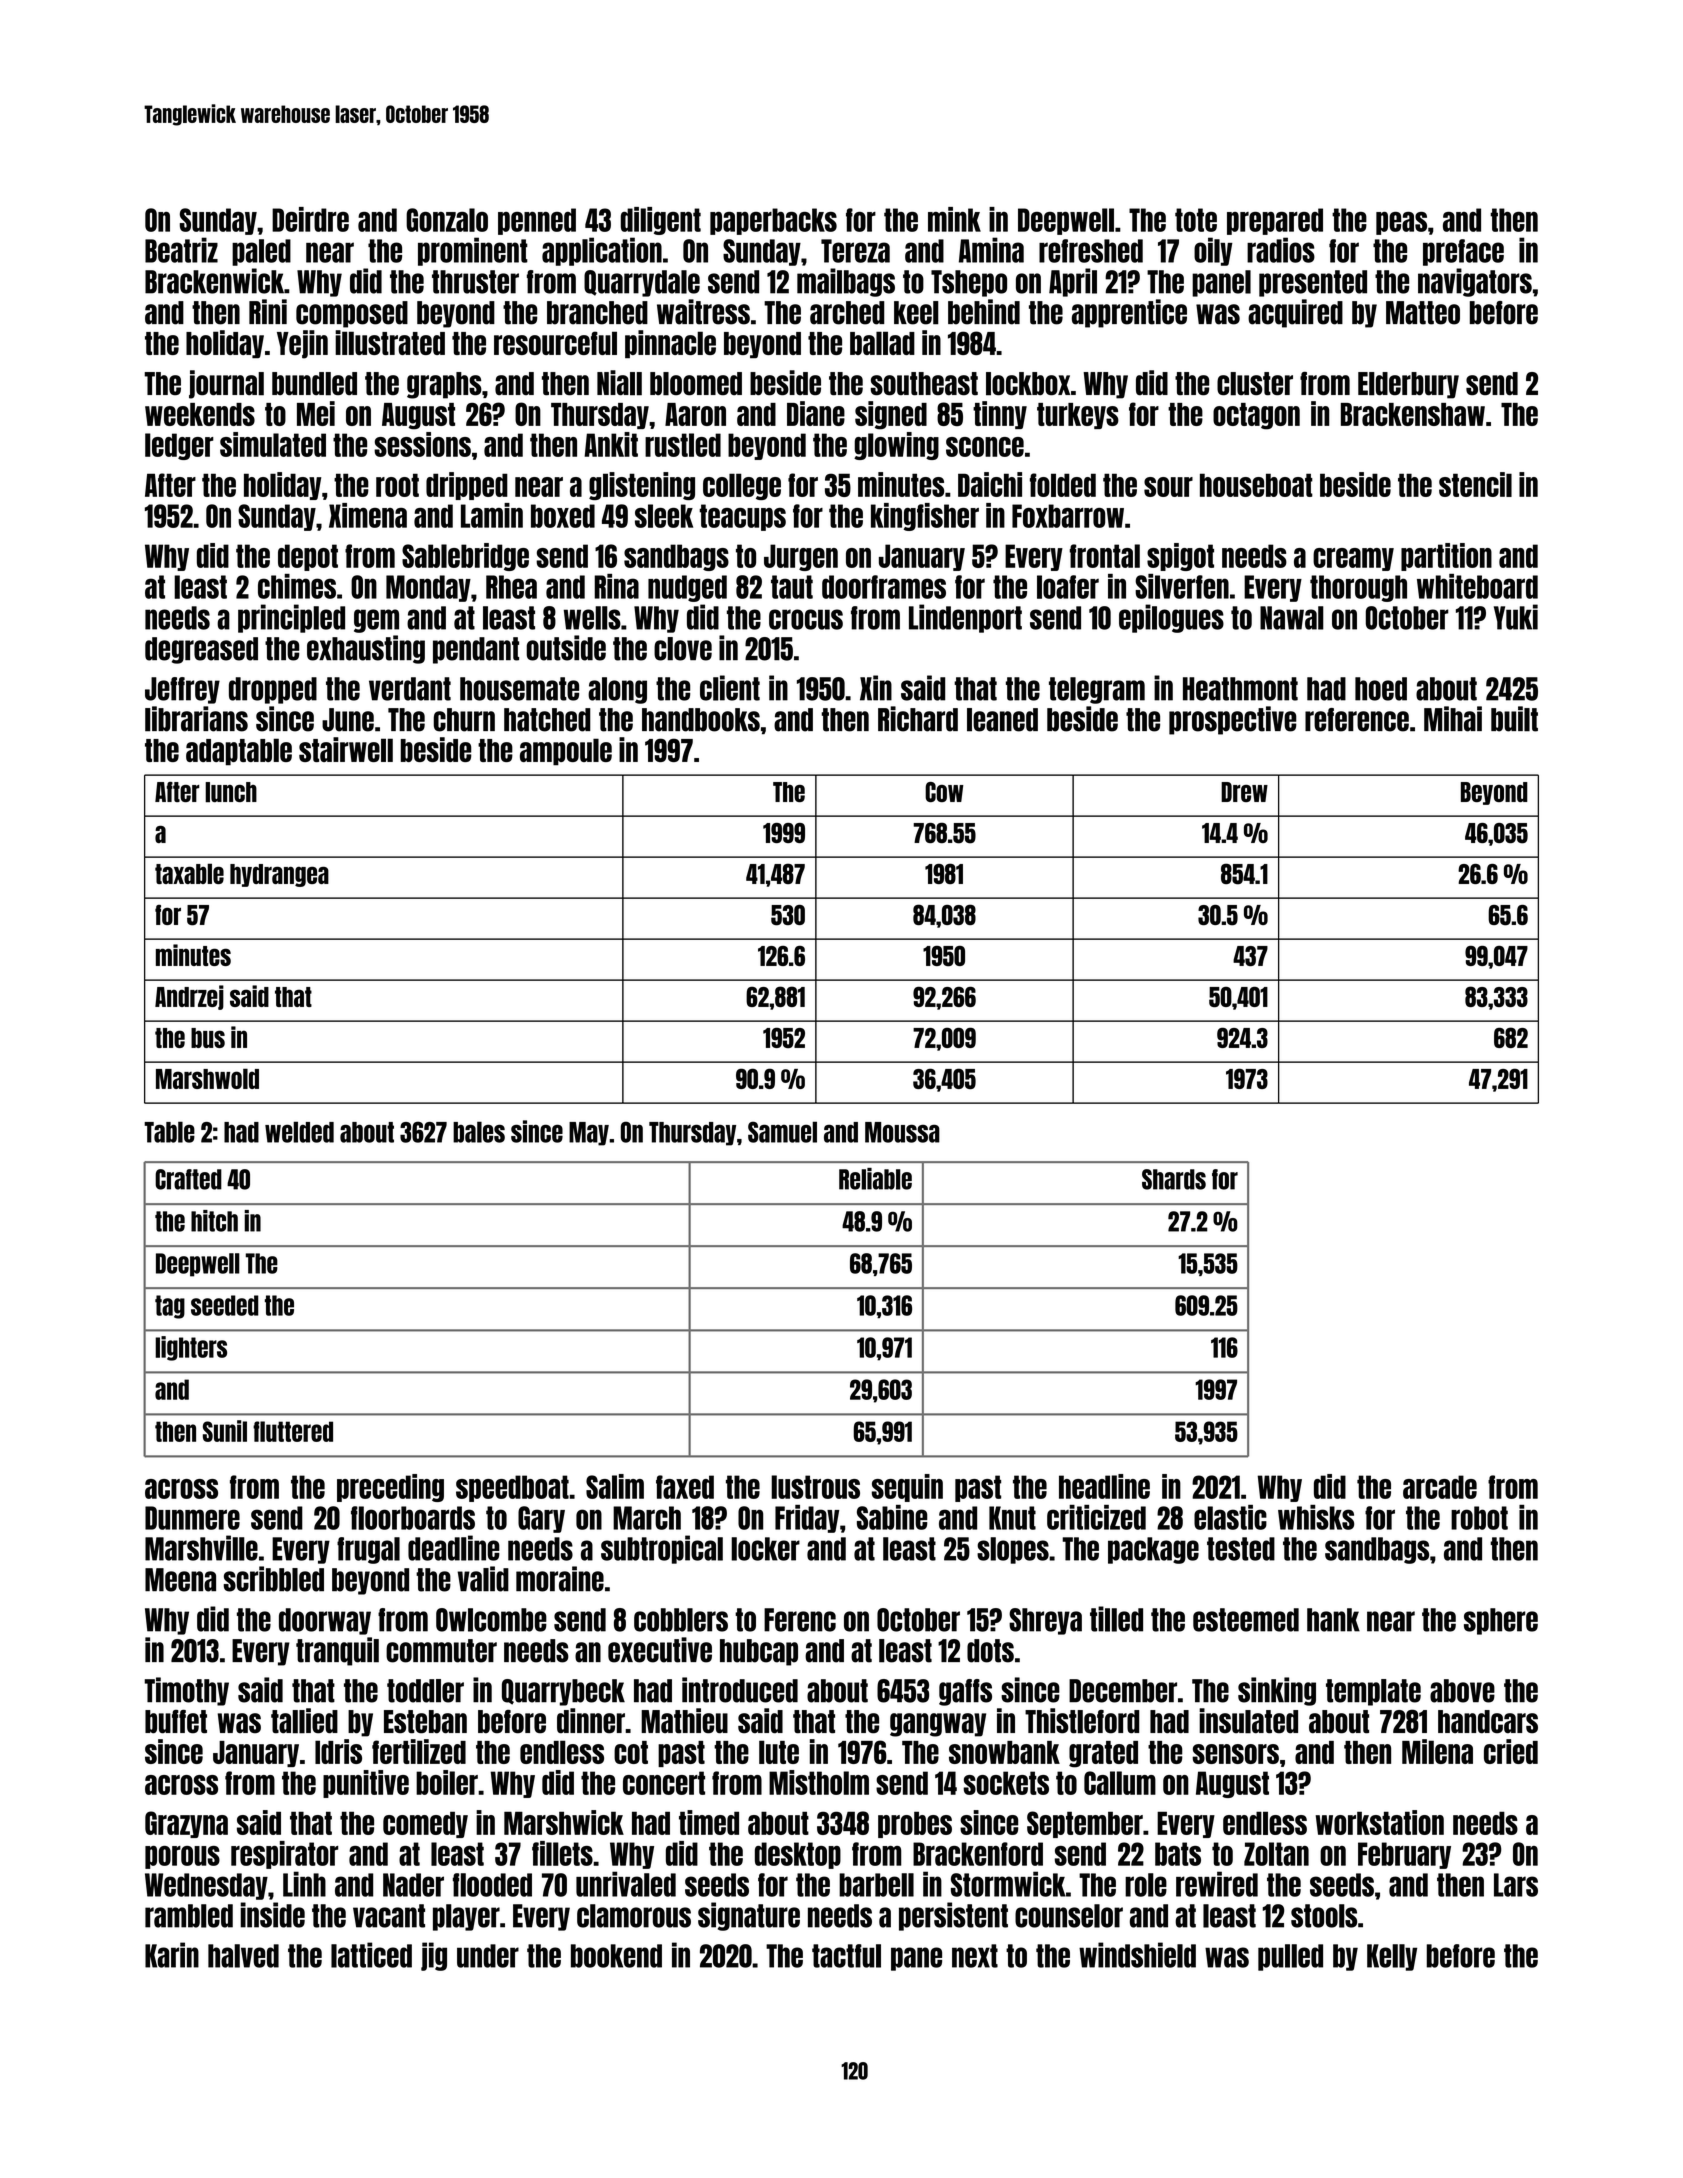 The image size is (1683, 2178). What do you see at coordinates (188, 1179) in the image?
I see `Crafted` at bounding box center [188, 1179].
